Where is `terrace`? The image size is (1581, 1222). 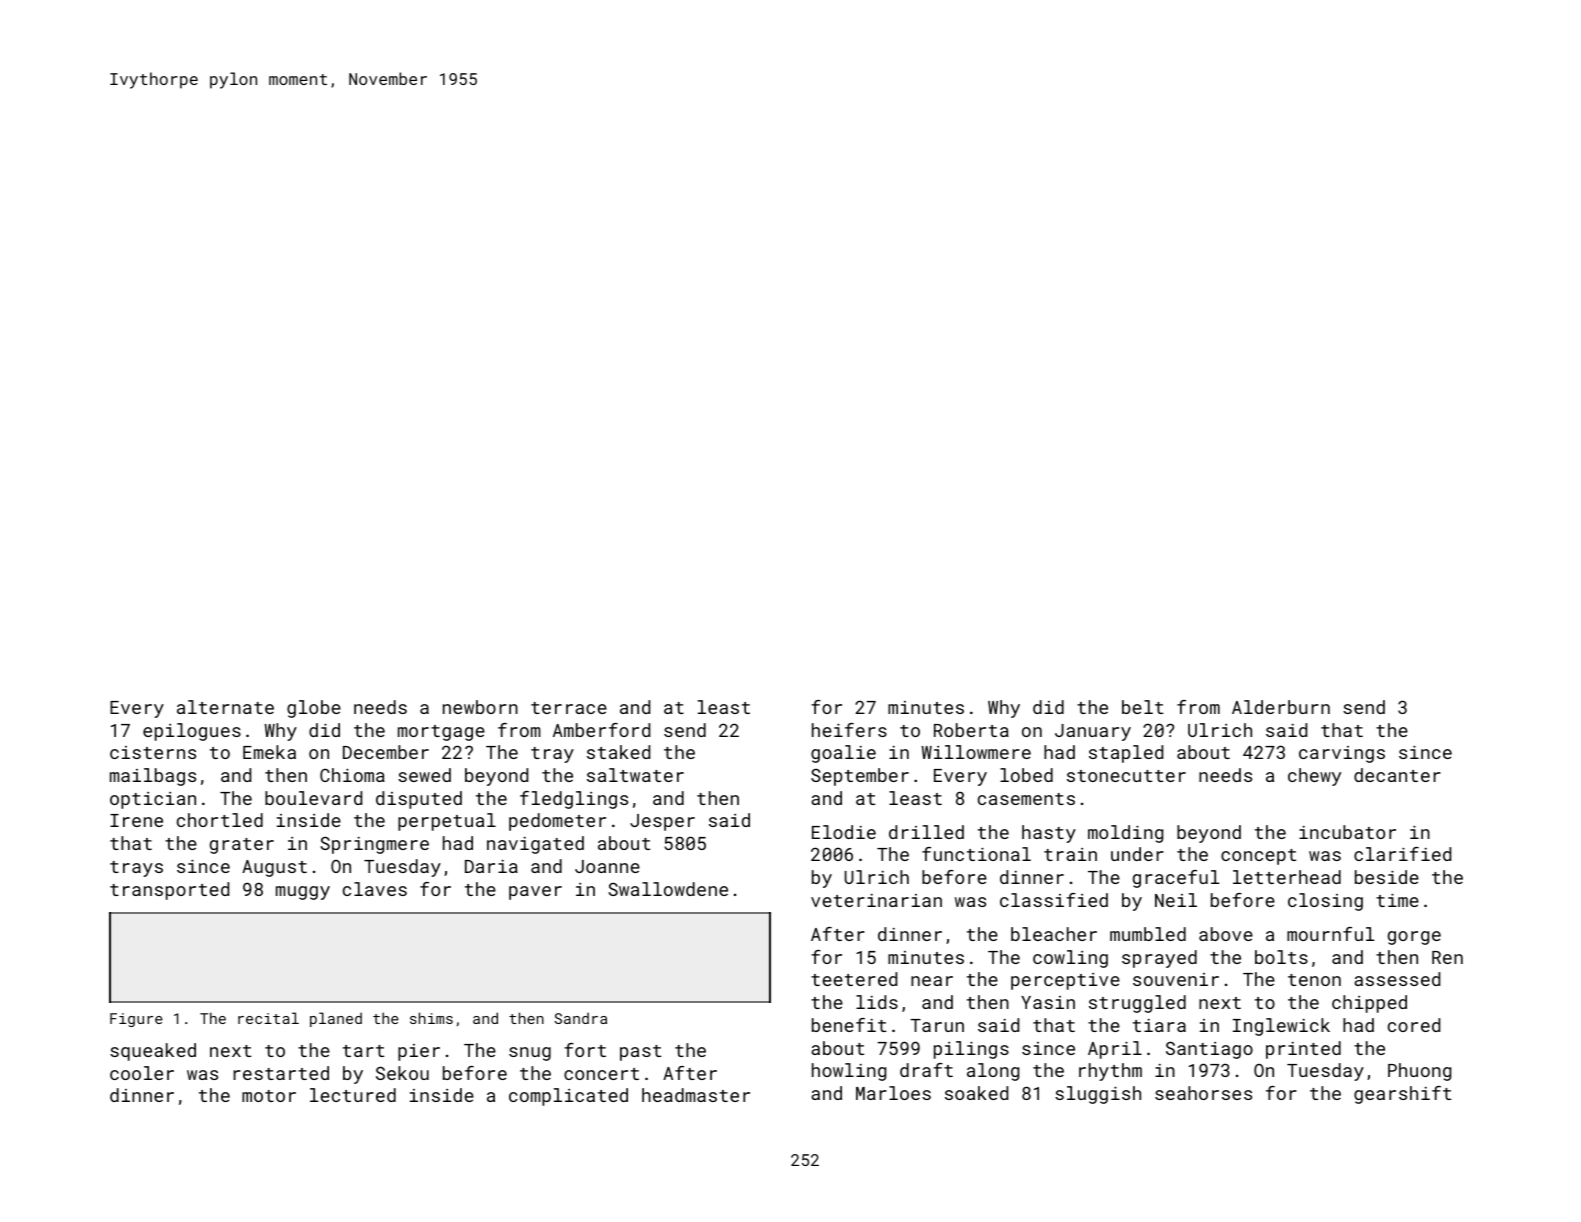 terrace is located at coordinates (569, 708).
